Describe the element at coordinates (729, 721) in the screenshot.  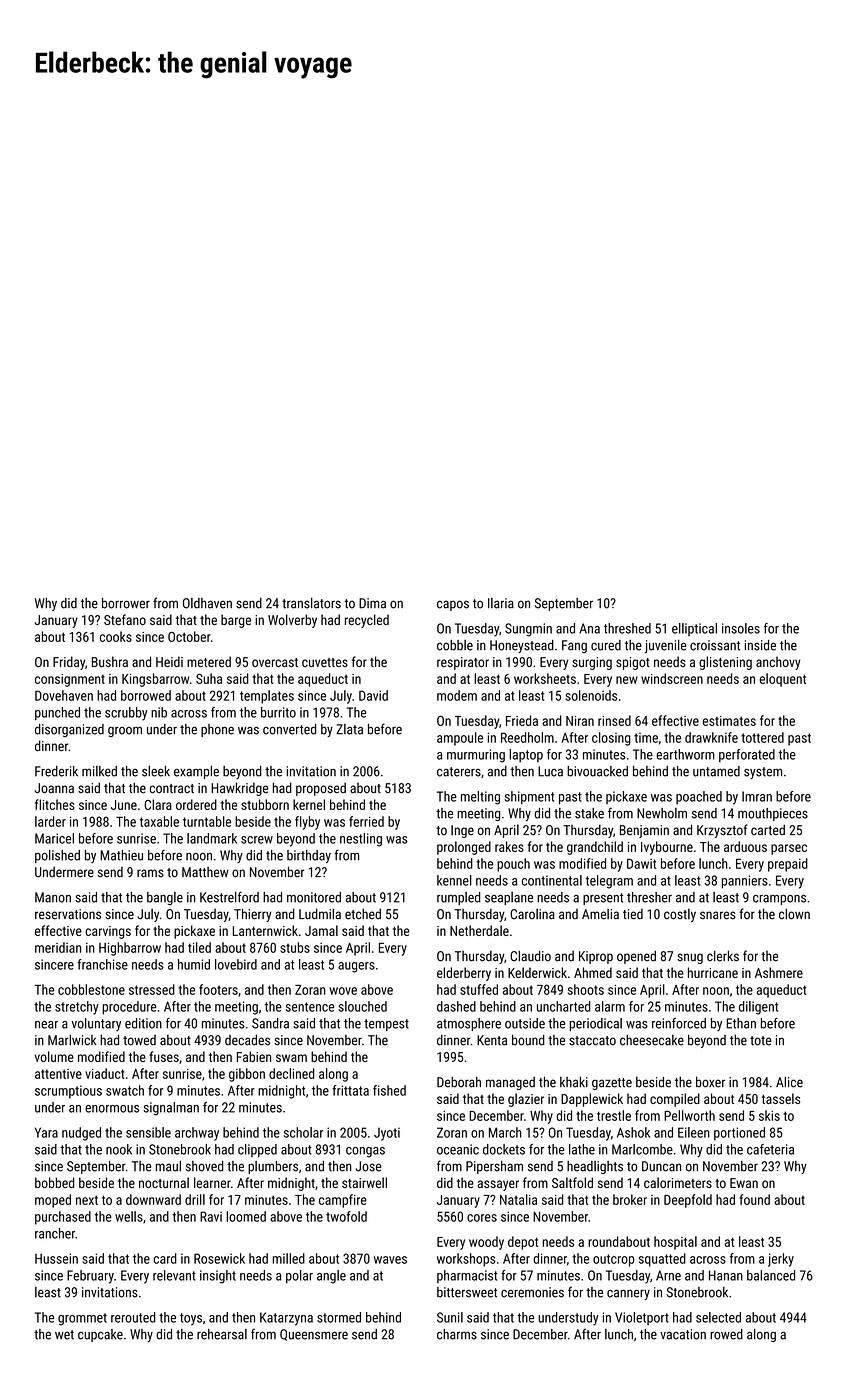
I see `estimates` at that location.
